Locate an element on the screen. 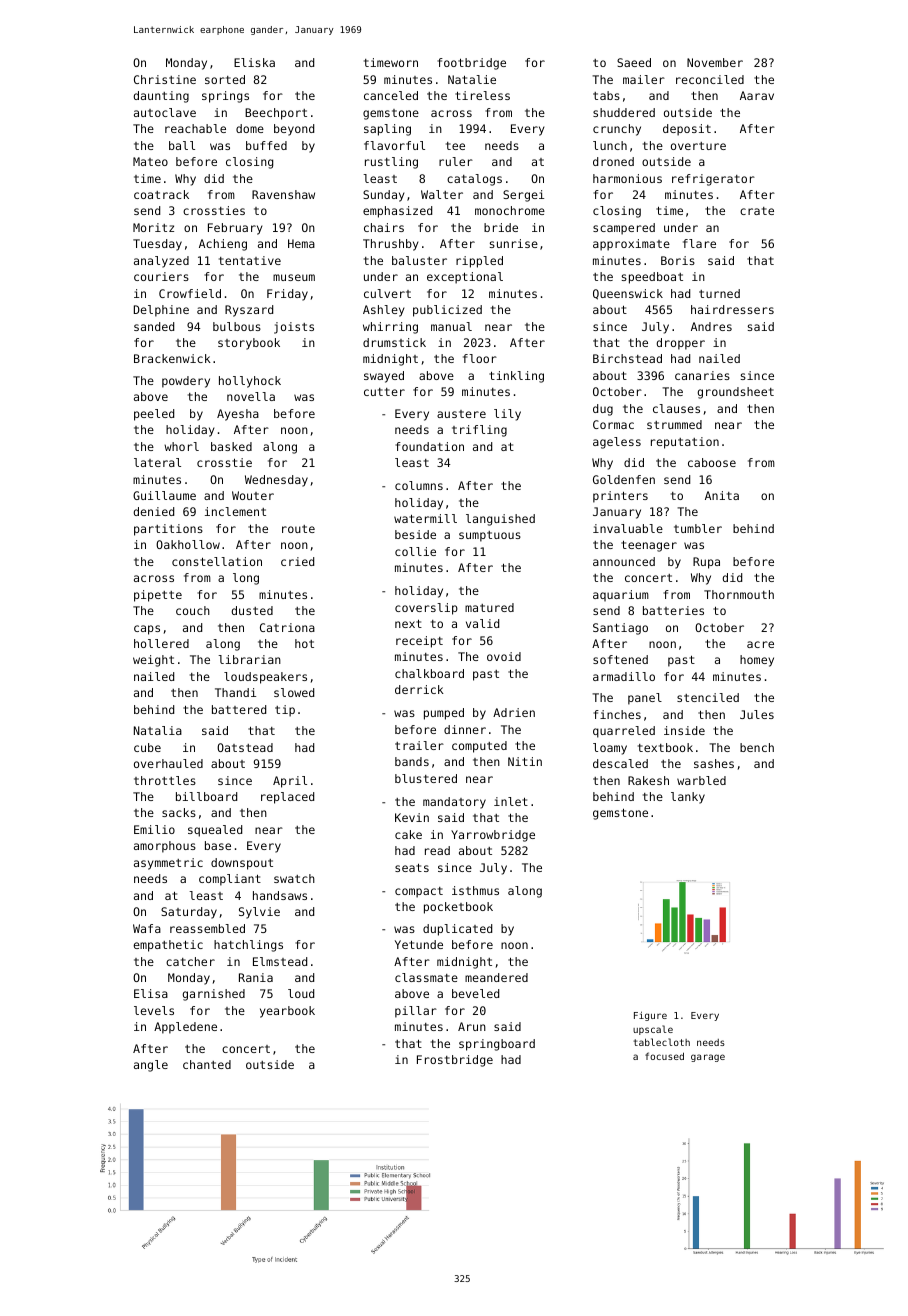  garage is located at coordinates (708, 1058).
